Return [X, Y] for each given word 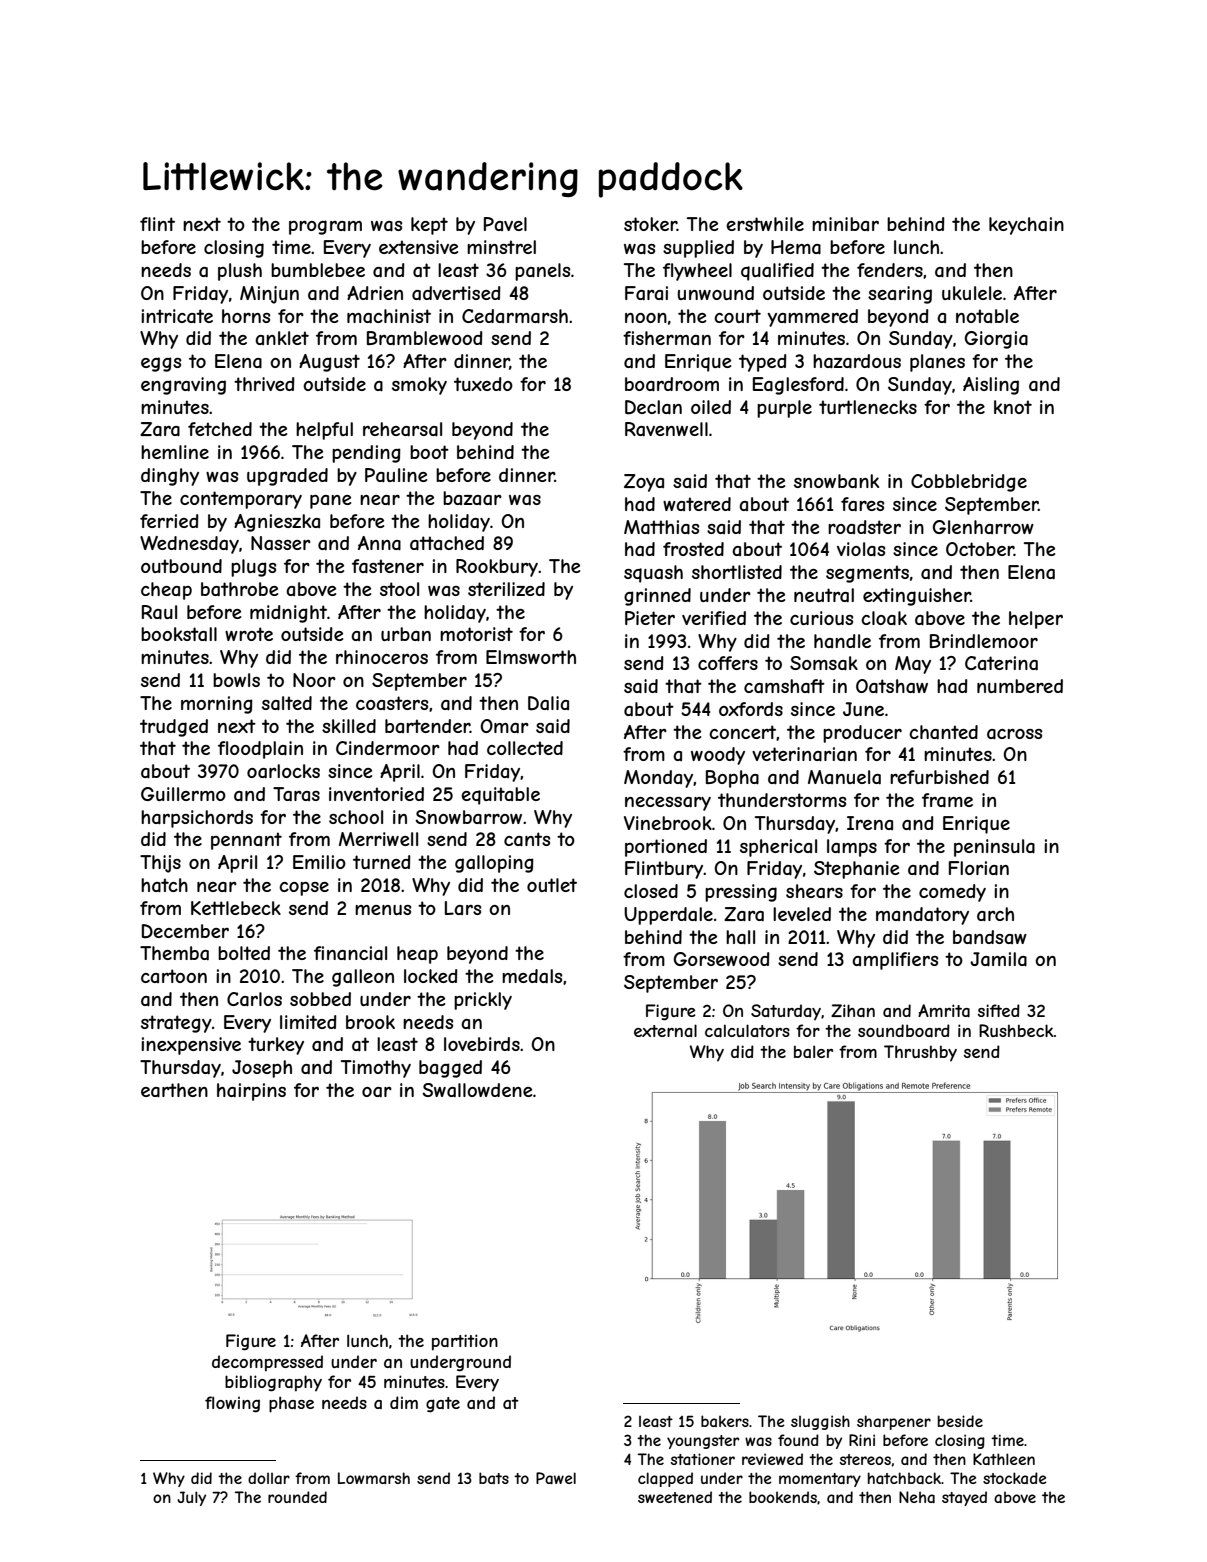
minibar [845, 224]
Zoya [644, 483]
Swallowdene [477, 1090]
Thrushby [920, 1053]
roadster [864, 527]
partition [465, 1342]
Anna [379, 543]
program [325, 227]
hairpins [251, 1092]
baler [813, 1051]
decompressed [267, 1363]
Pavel [505, 224]
